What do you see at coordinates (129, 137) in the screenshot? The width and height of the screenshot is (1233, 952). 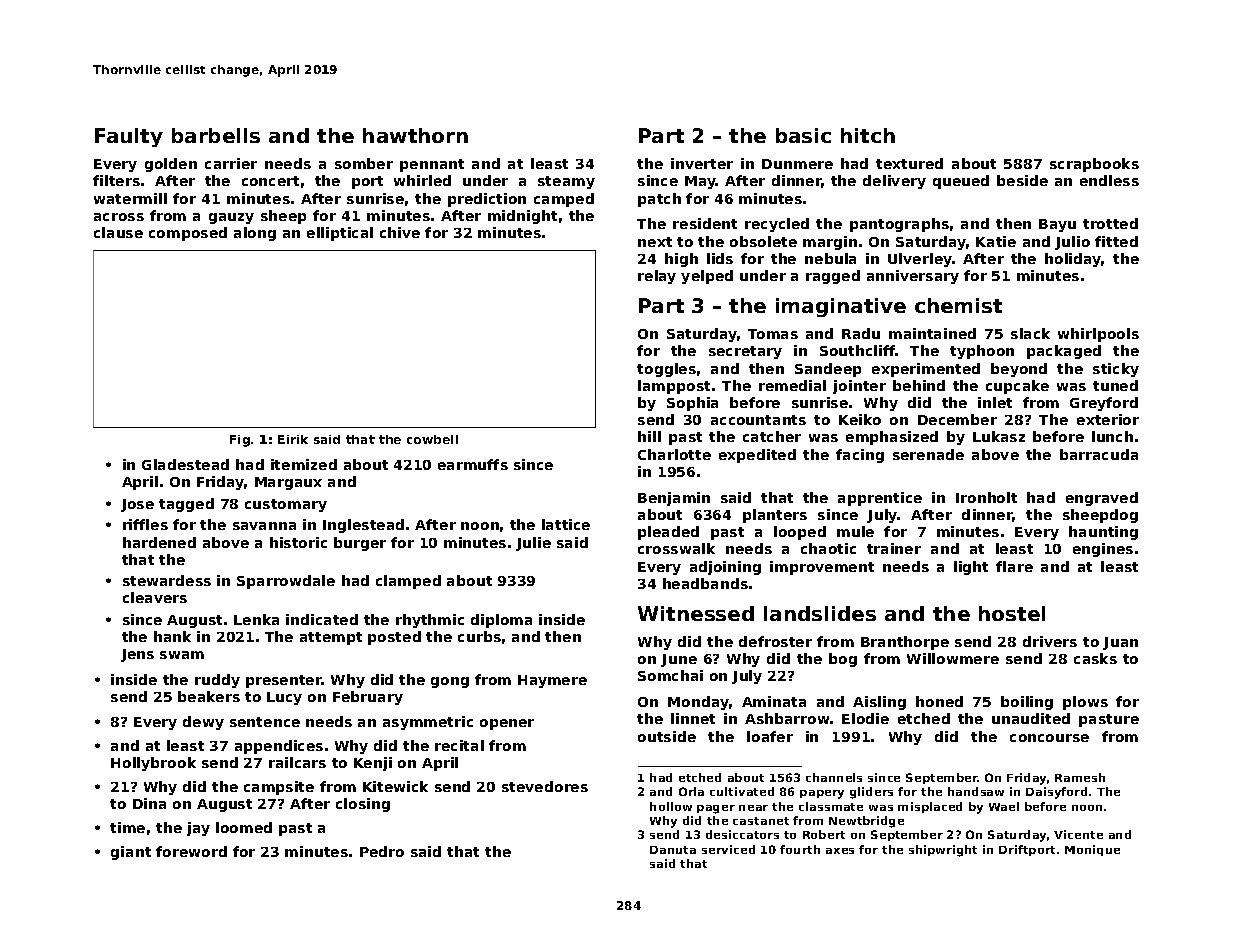 I see `Faulty` at bounding box center [129, 137].
